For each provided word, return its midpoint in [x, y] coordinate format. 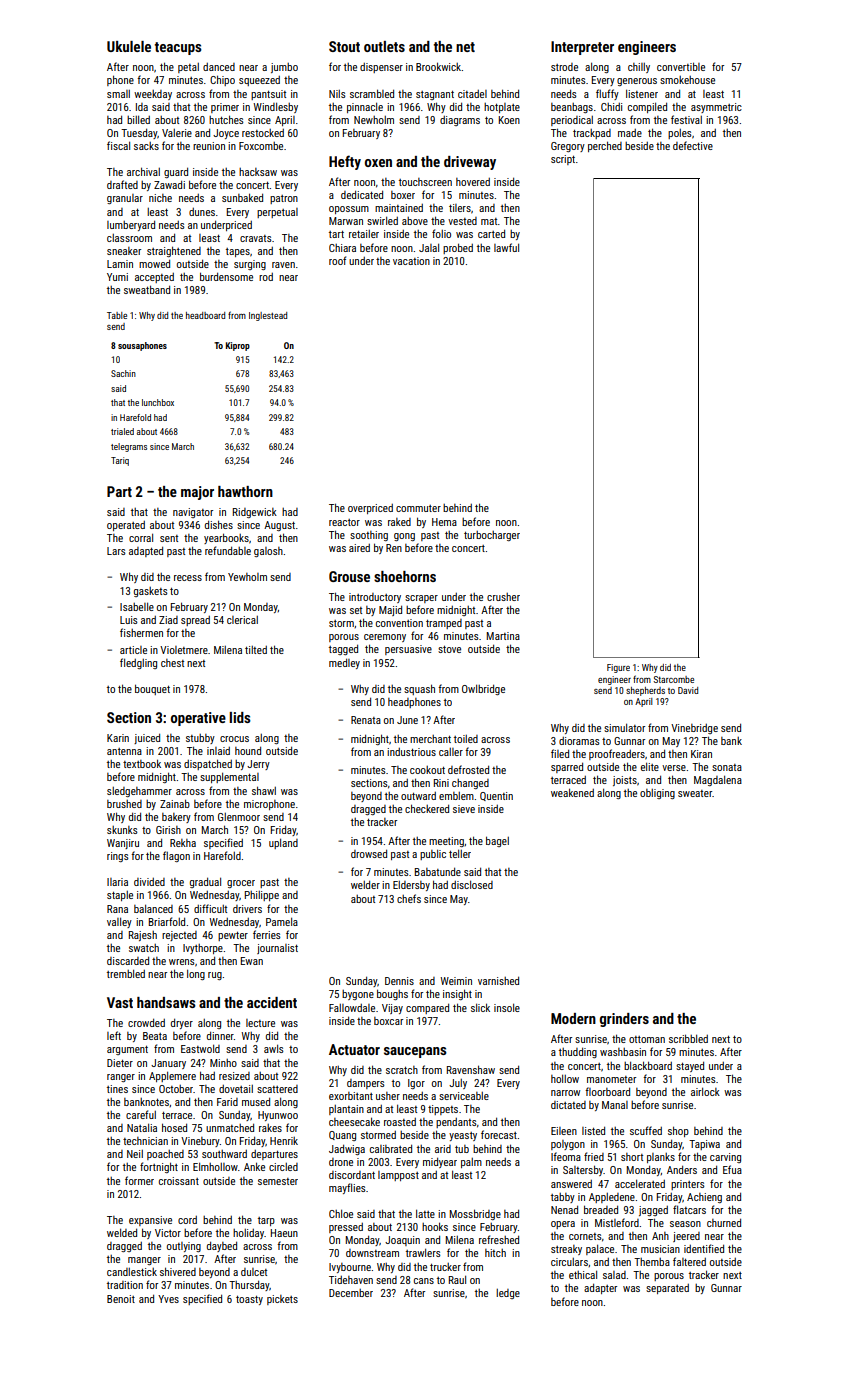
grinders [624, 1020]
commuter [418, 508]
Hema [444, 522]
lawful [506, 247]
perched [605, 146]
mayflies [347, 1188]
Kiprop [238, 346]
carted [491, 233]
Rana [117, 909]
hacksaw [258, 172]
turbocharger [492, 536]
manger [144, 1261]
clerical [242, 620]
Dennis [399, 981]
